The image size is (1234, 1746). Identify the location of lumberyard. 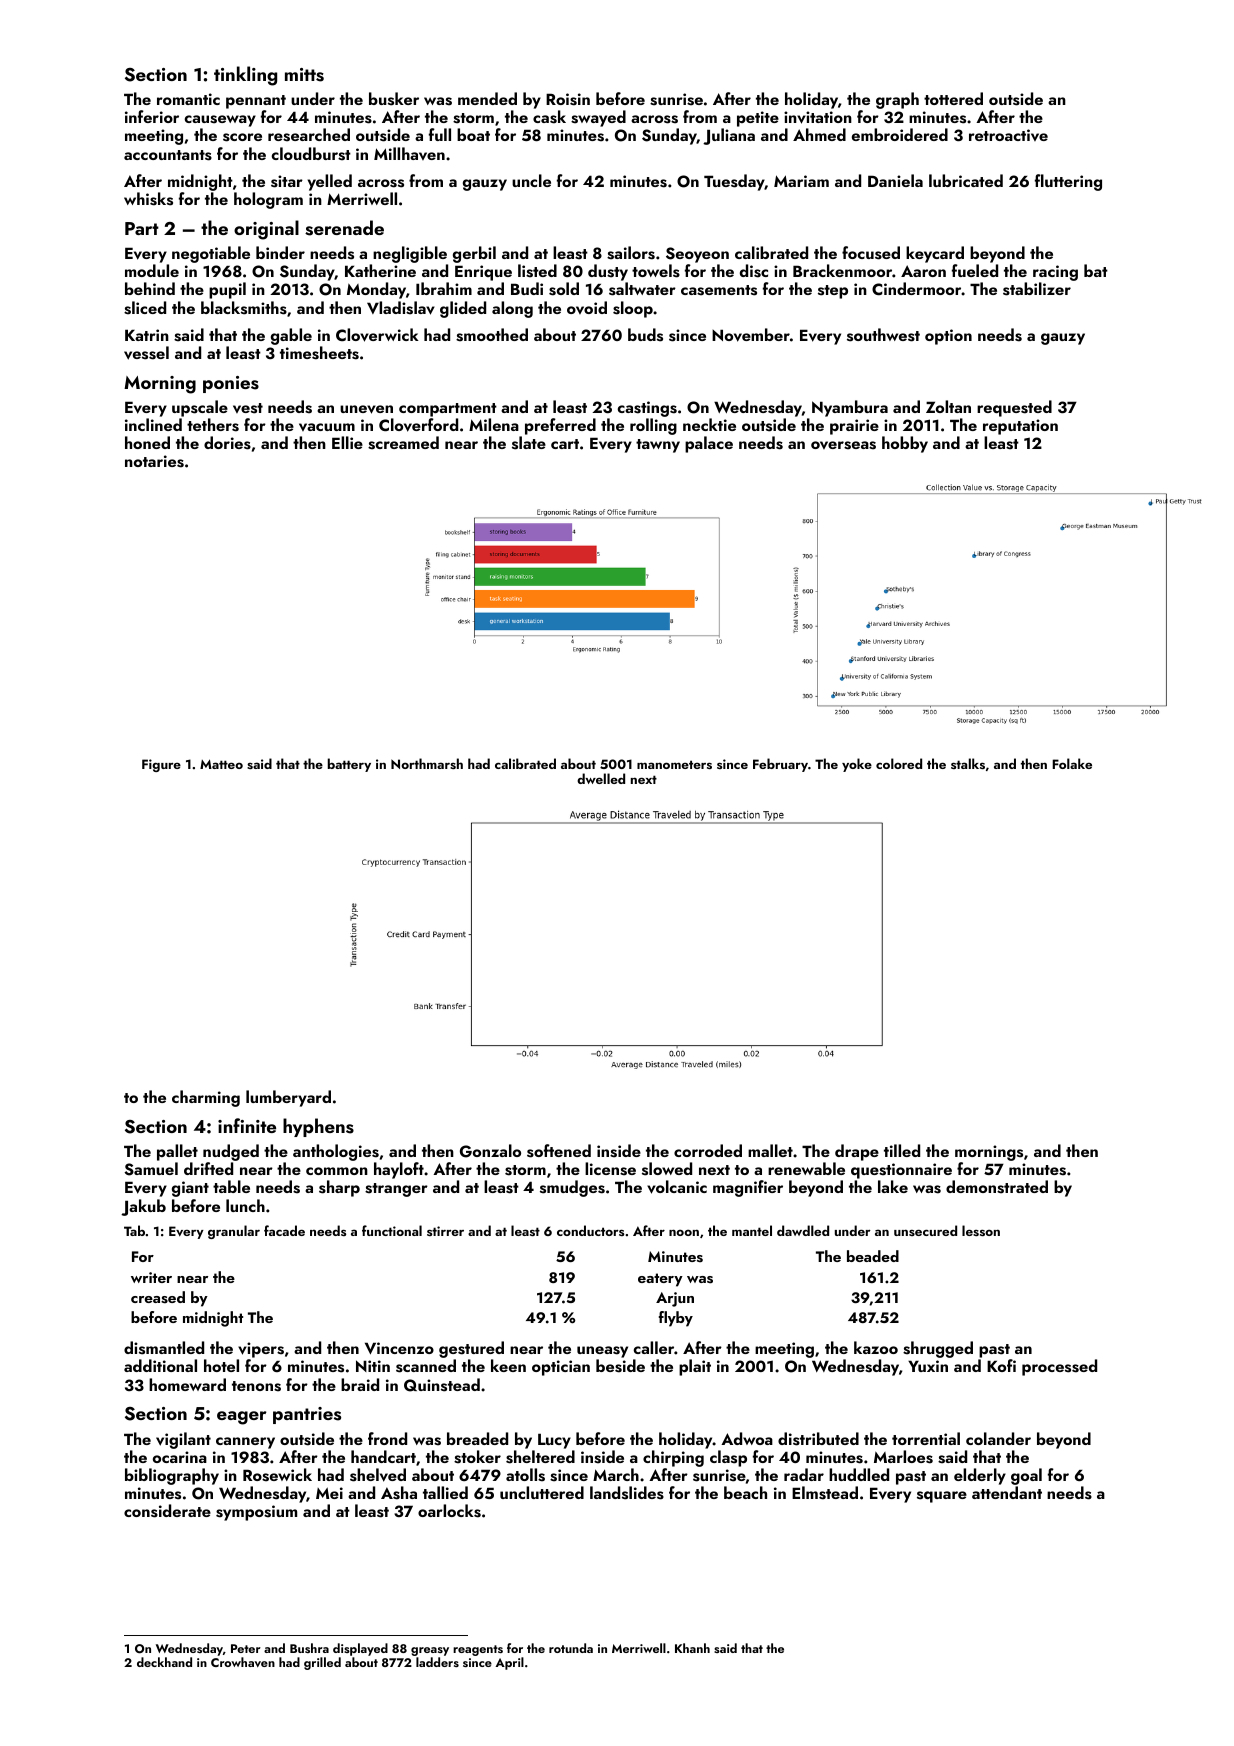
(288, 1098).
